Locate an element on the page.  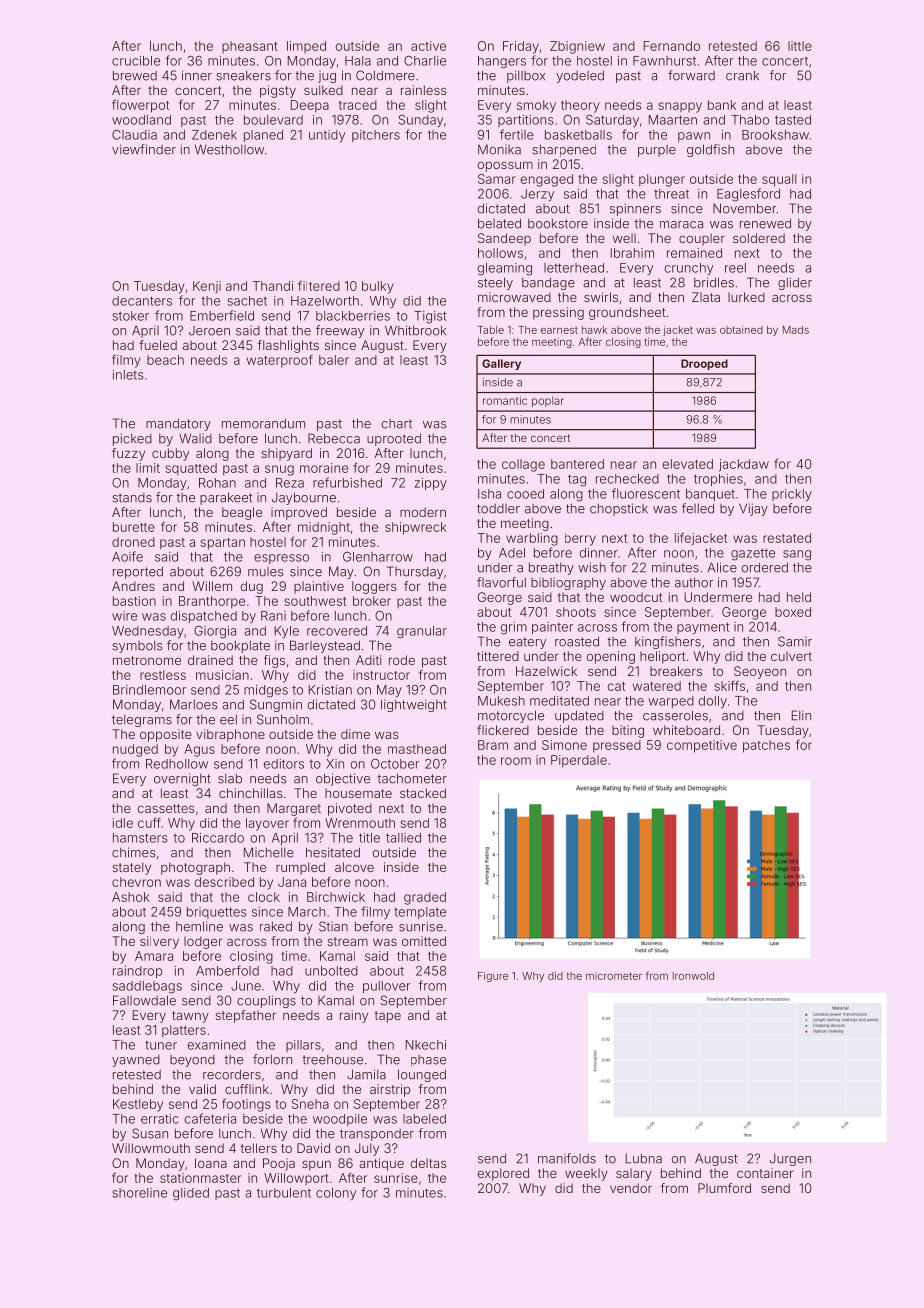
vendor is located at coordinates (631, 1188).
